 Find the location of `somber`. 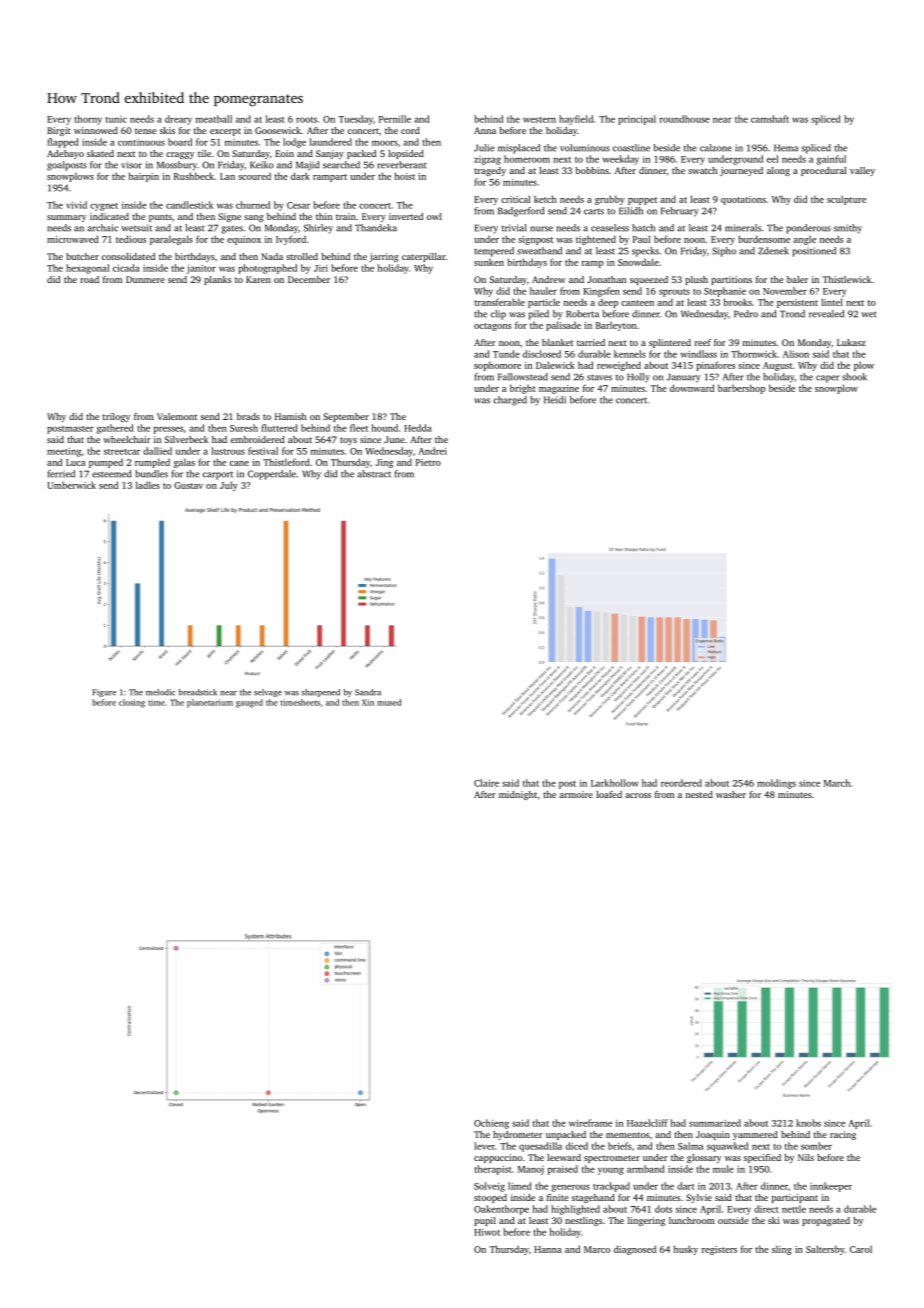

somber is located at coordinates (816, 1146).
